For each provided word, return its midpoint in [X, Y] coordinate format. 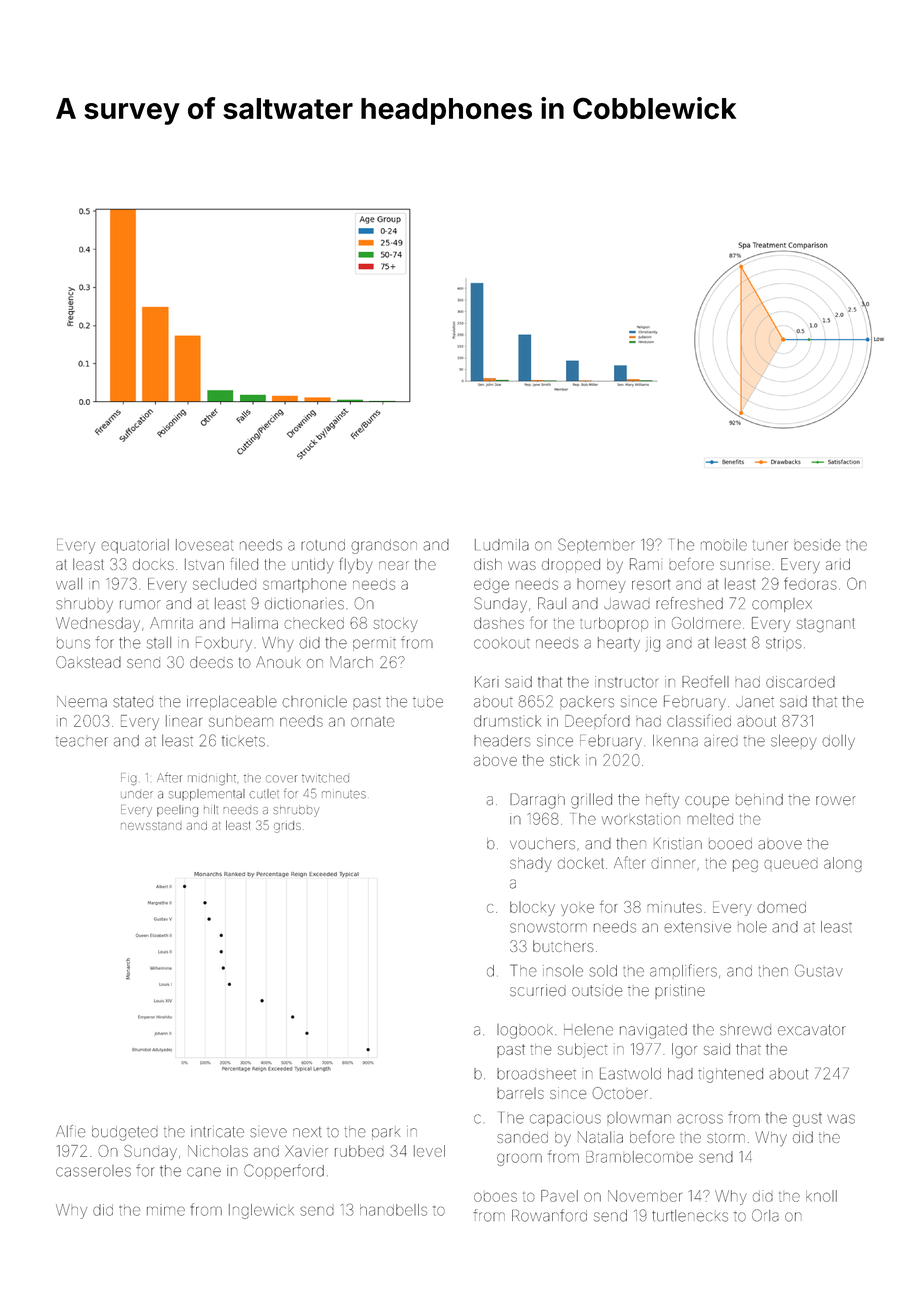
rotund [323, 545]
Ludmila [502, 545]
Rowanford [549, 1215]
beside [817, 545]
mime [166, 1210]
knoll [821, 1196]
